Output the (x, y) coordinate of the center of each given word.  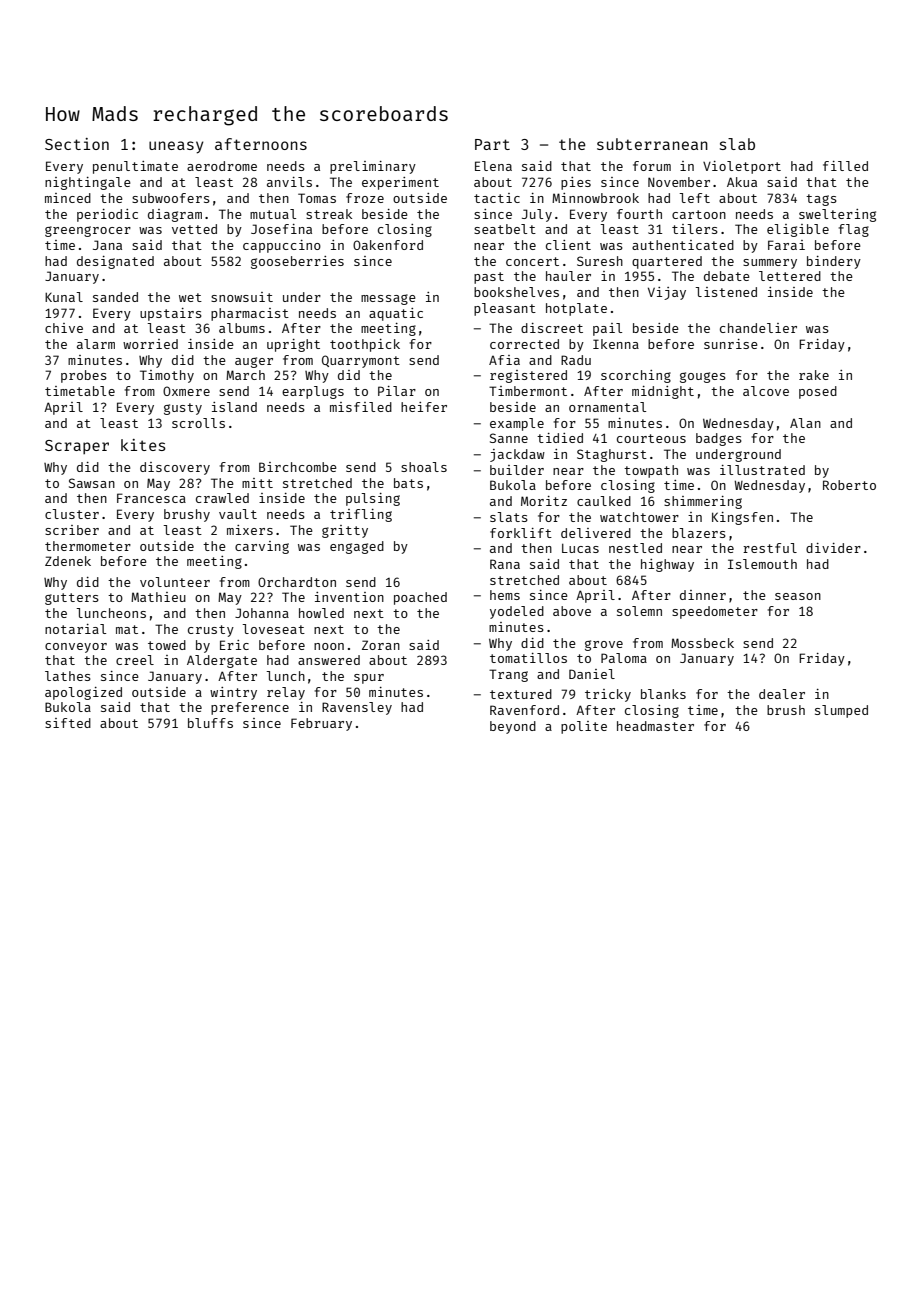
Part (492, 144)
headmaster (655, 726)
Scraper (77, 447)
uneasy (176, 147)
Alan (805, 423)
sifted (68, 723)
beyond (513, 727)
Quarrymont (361, 361)
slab (737, 144)
